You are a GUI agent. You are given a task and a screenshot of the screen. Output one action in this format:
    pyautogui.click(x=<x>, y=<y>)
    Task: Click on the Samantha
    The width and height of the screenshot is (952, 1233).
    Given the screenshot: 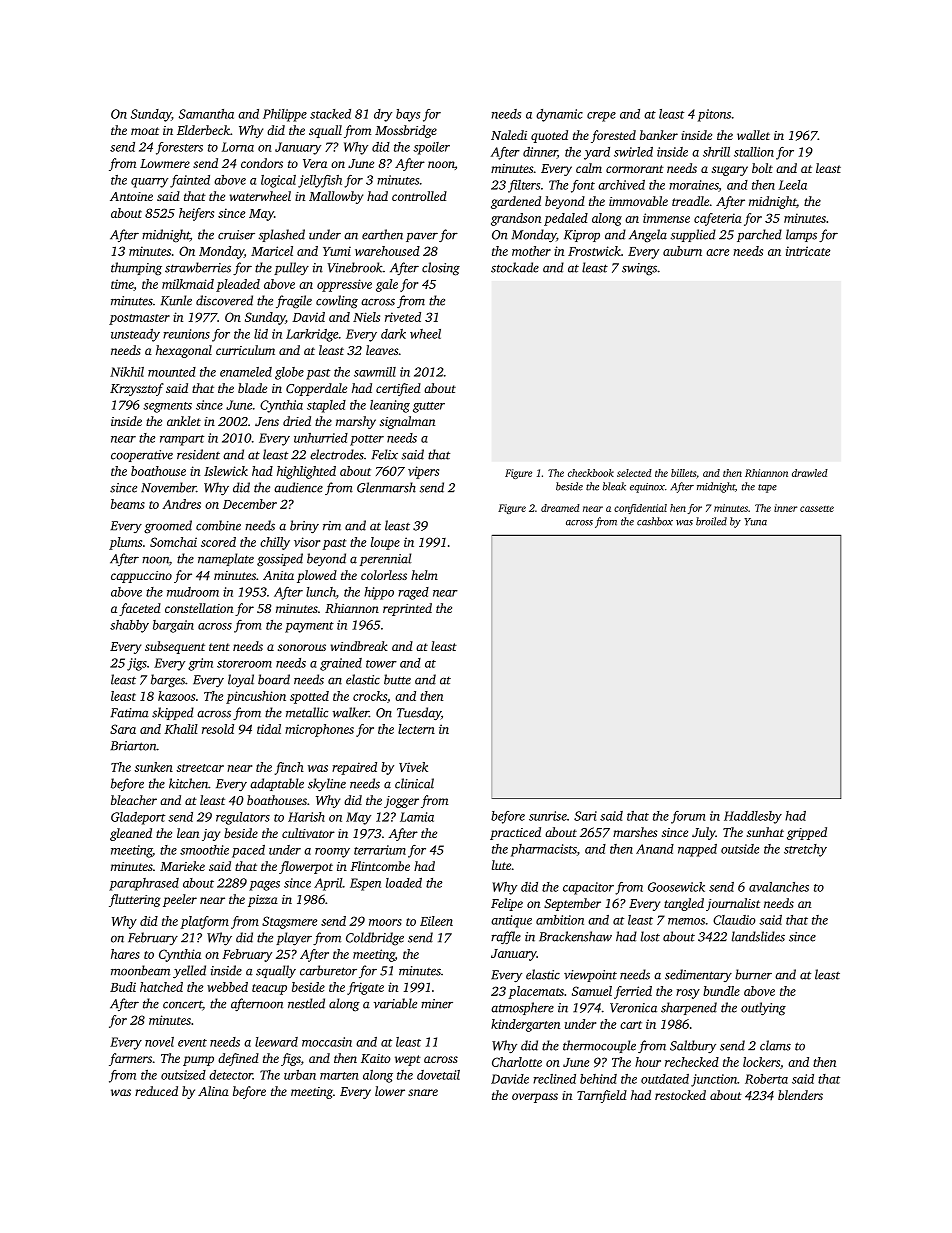 What is the action you would take?
    pyautogui.click(x=206, y=114)
